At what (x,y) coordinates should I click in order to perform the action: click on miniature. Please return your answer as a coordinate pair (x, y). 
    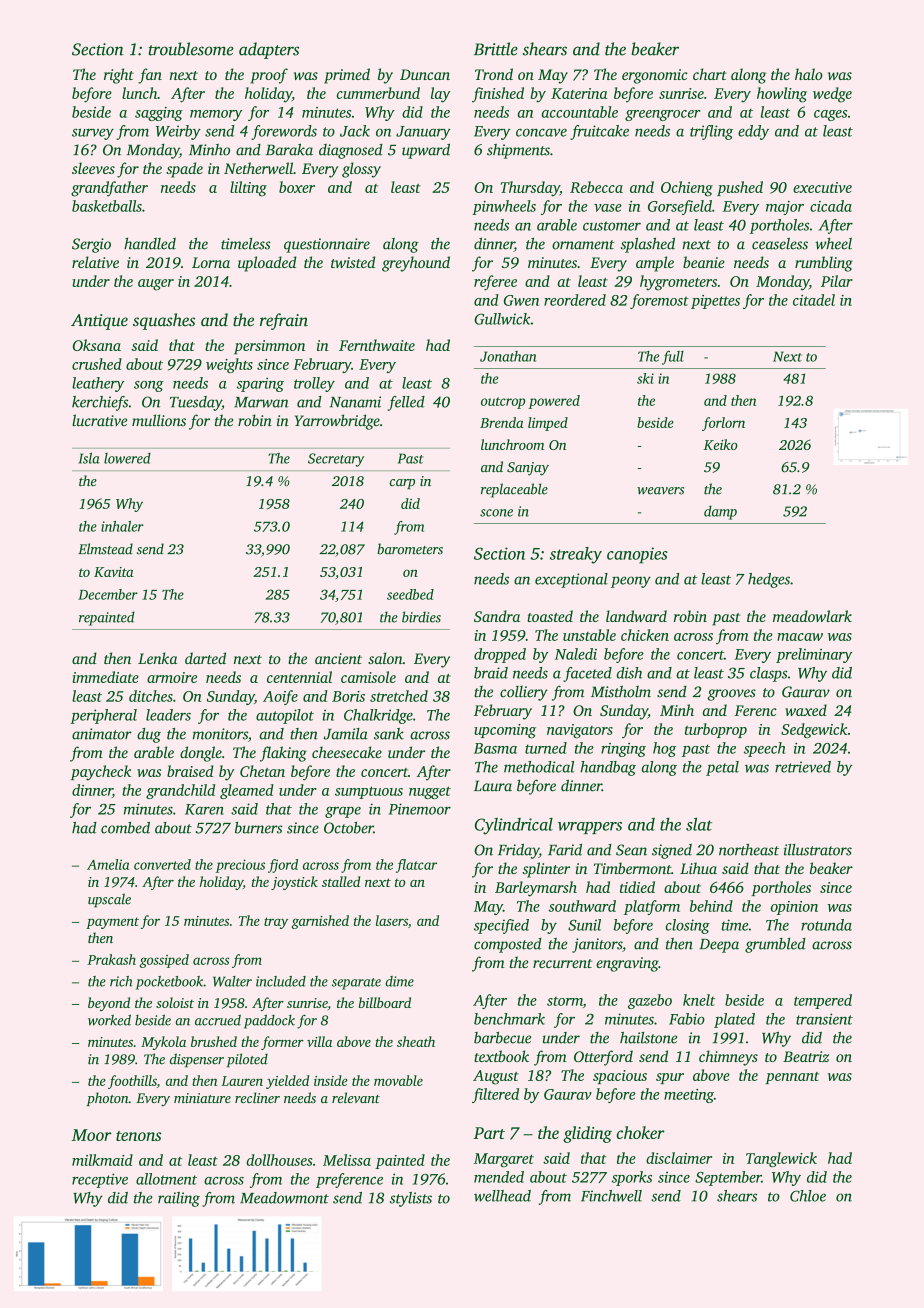
    Looking at the image, I should click on (202, 1098).
